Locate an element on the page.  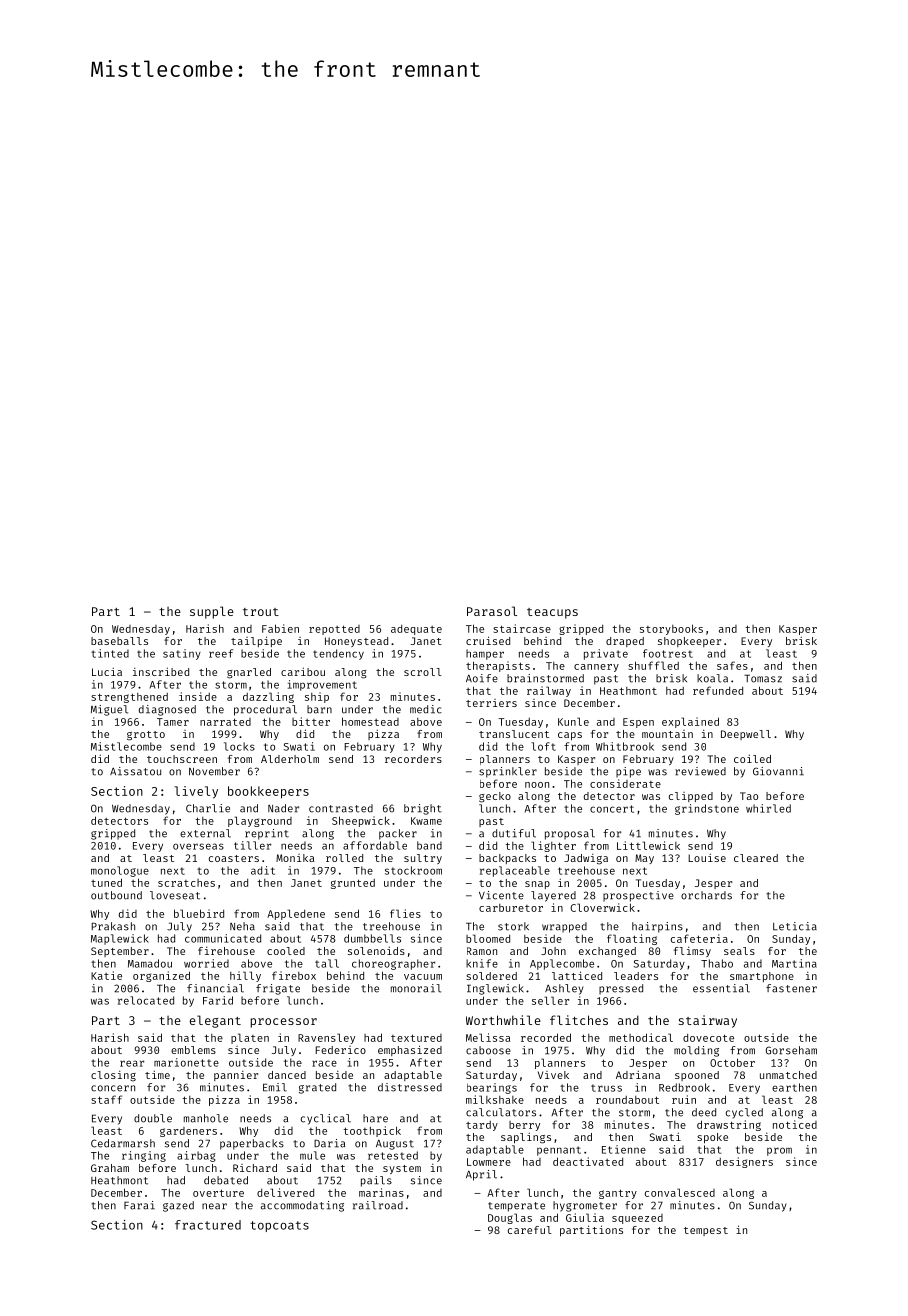
tempest is located at coordinates (706, 1231).
